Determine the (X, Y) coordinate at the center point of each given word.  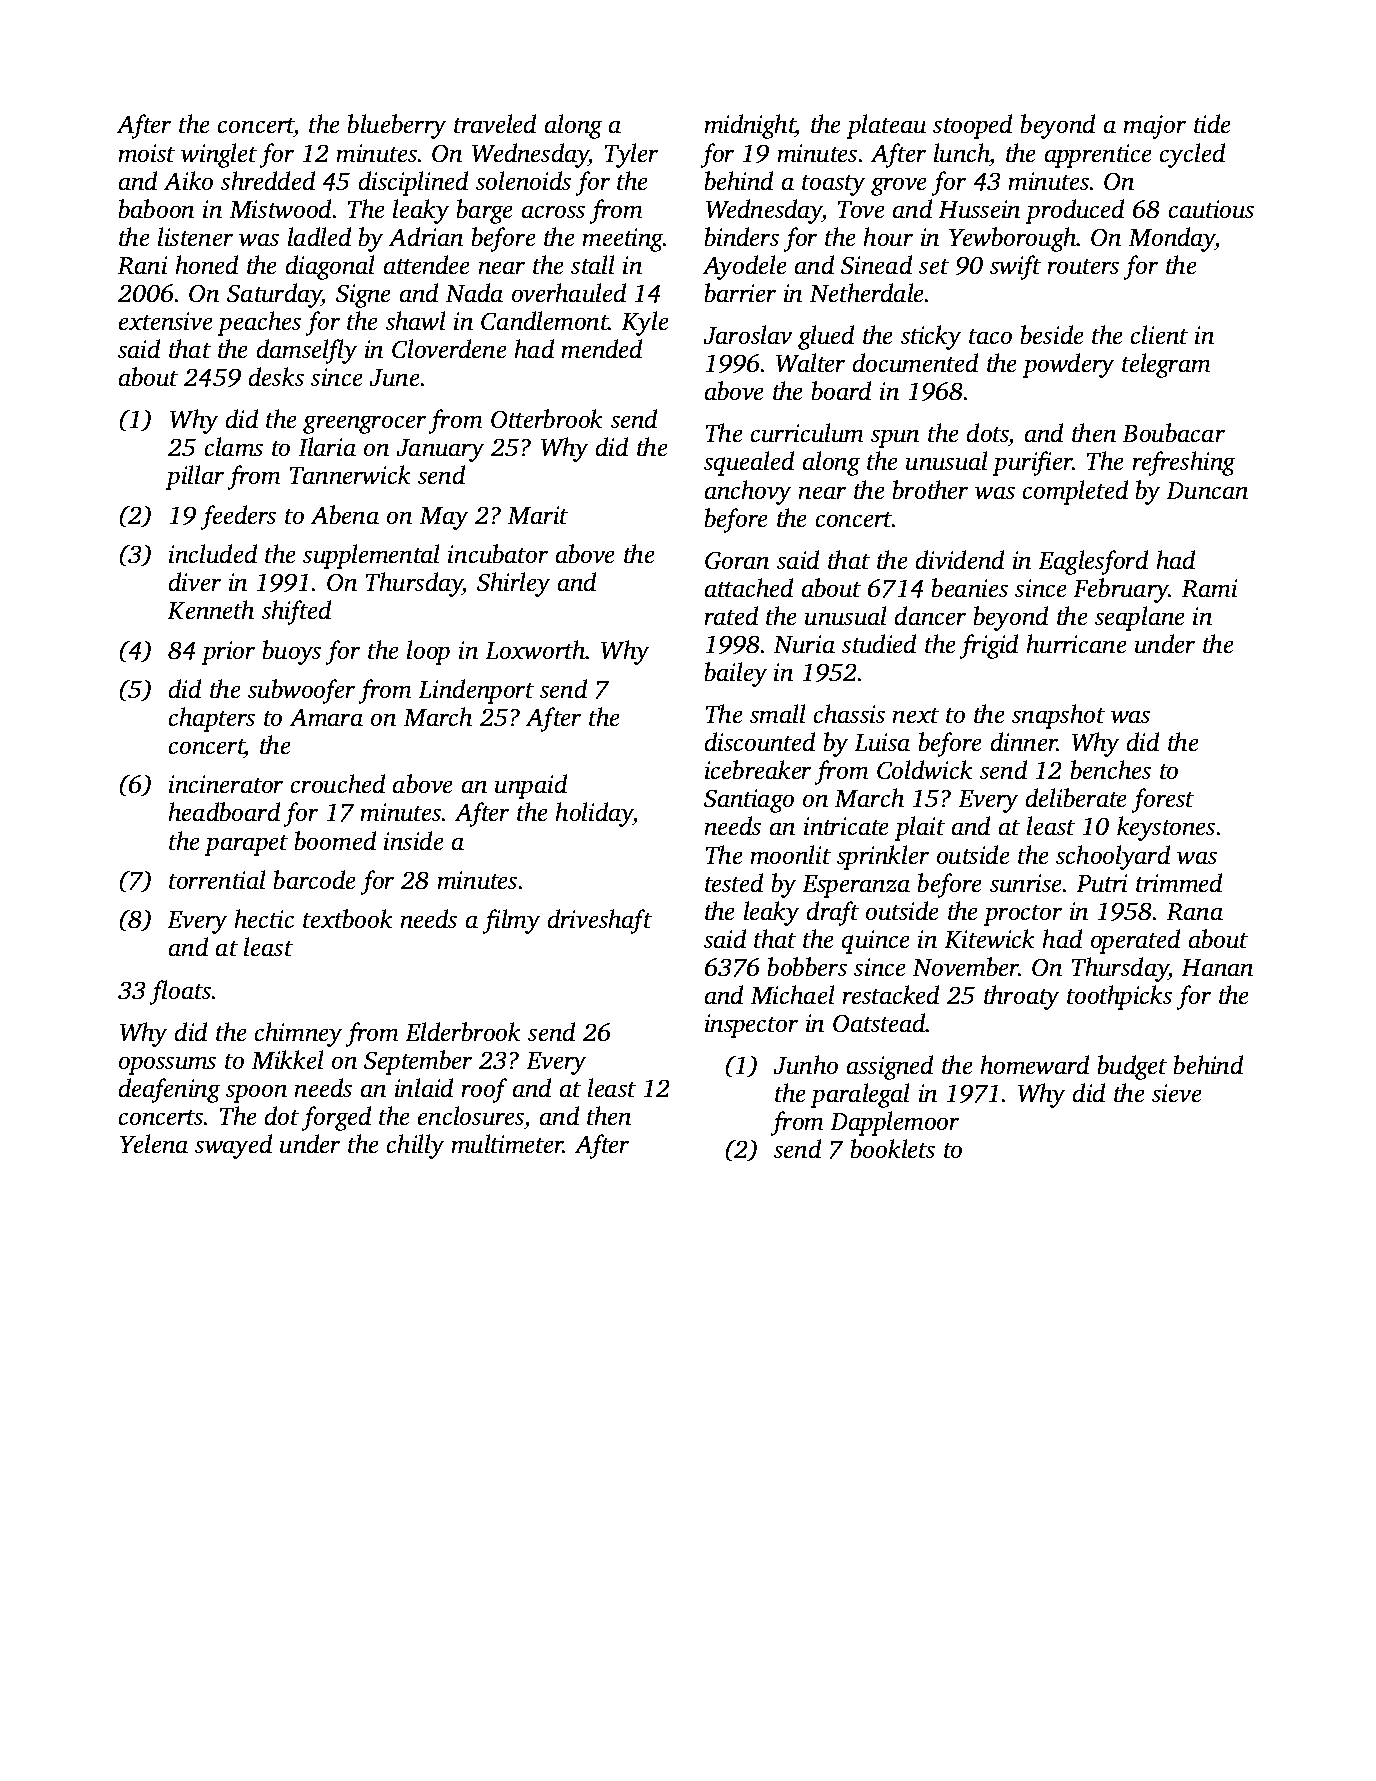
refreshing (1183, 463)
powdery (1068, 365)
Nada (474, 293)
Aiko (188, 181)
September (418, 1062)
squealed (749, 463)
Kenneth (210, 610)
